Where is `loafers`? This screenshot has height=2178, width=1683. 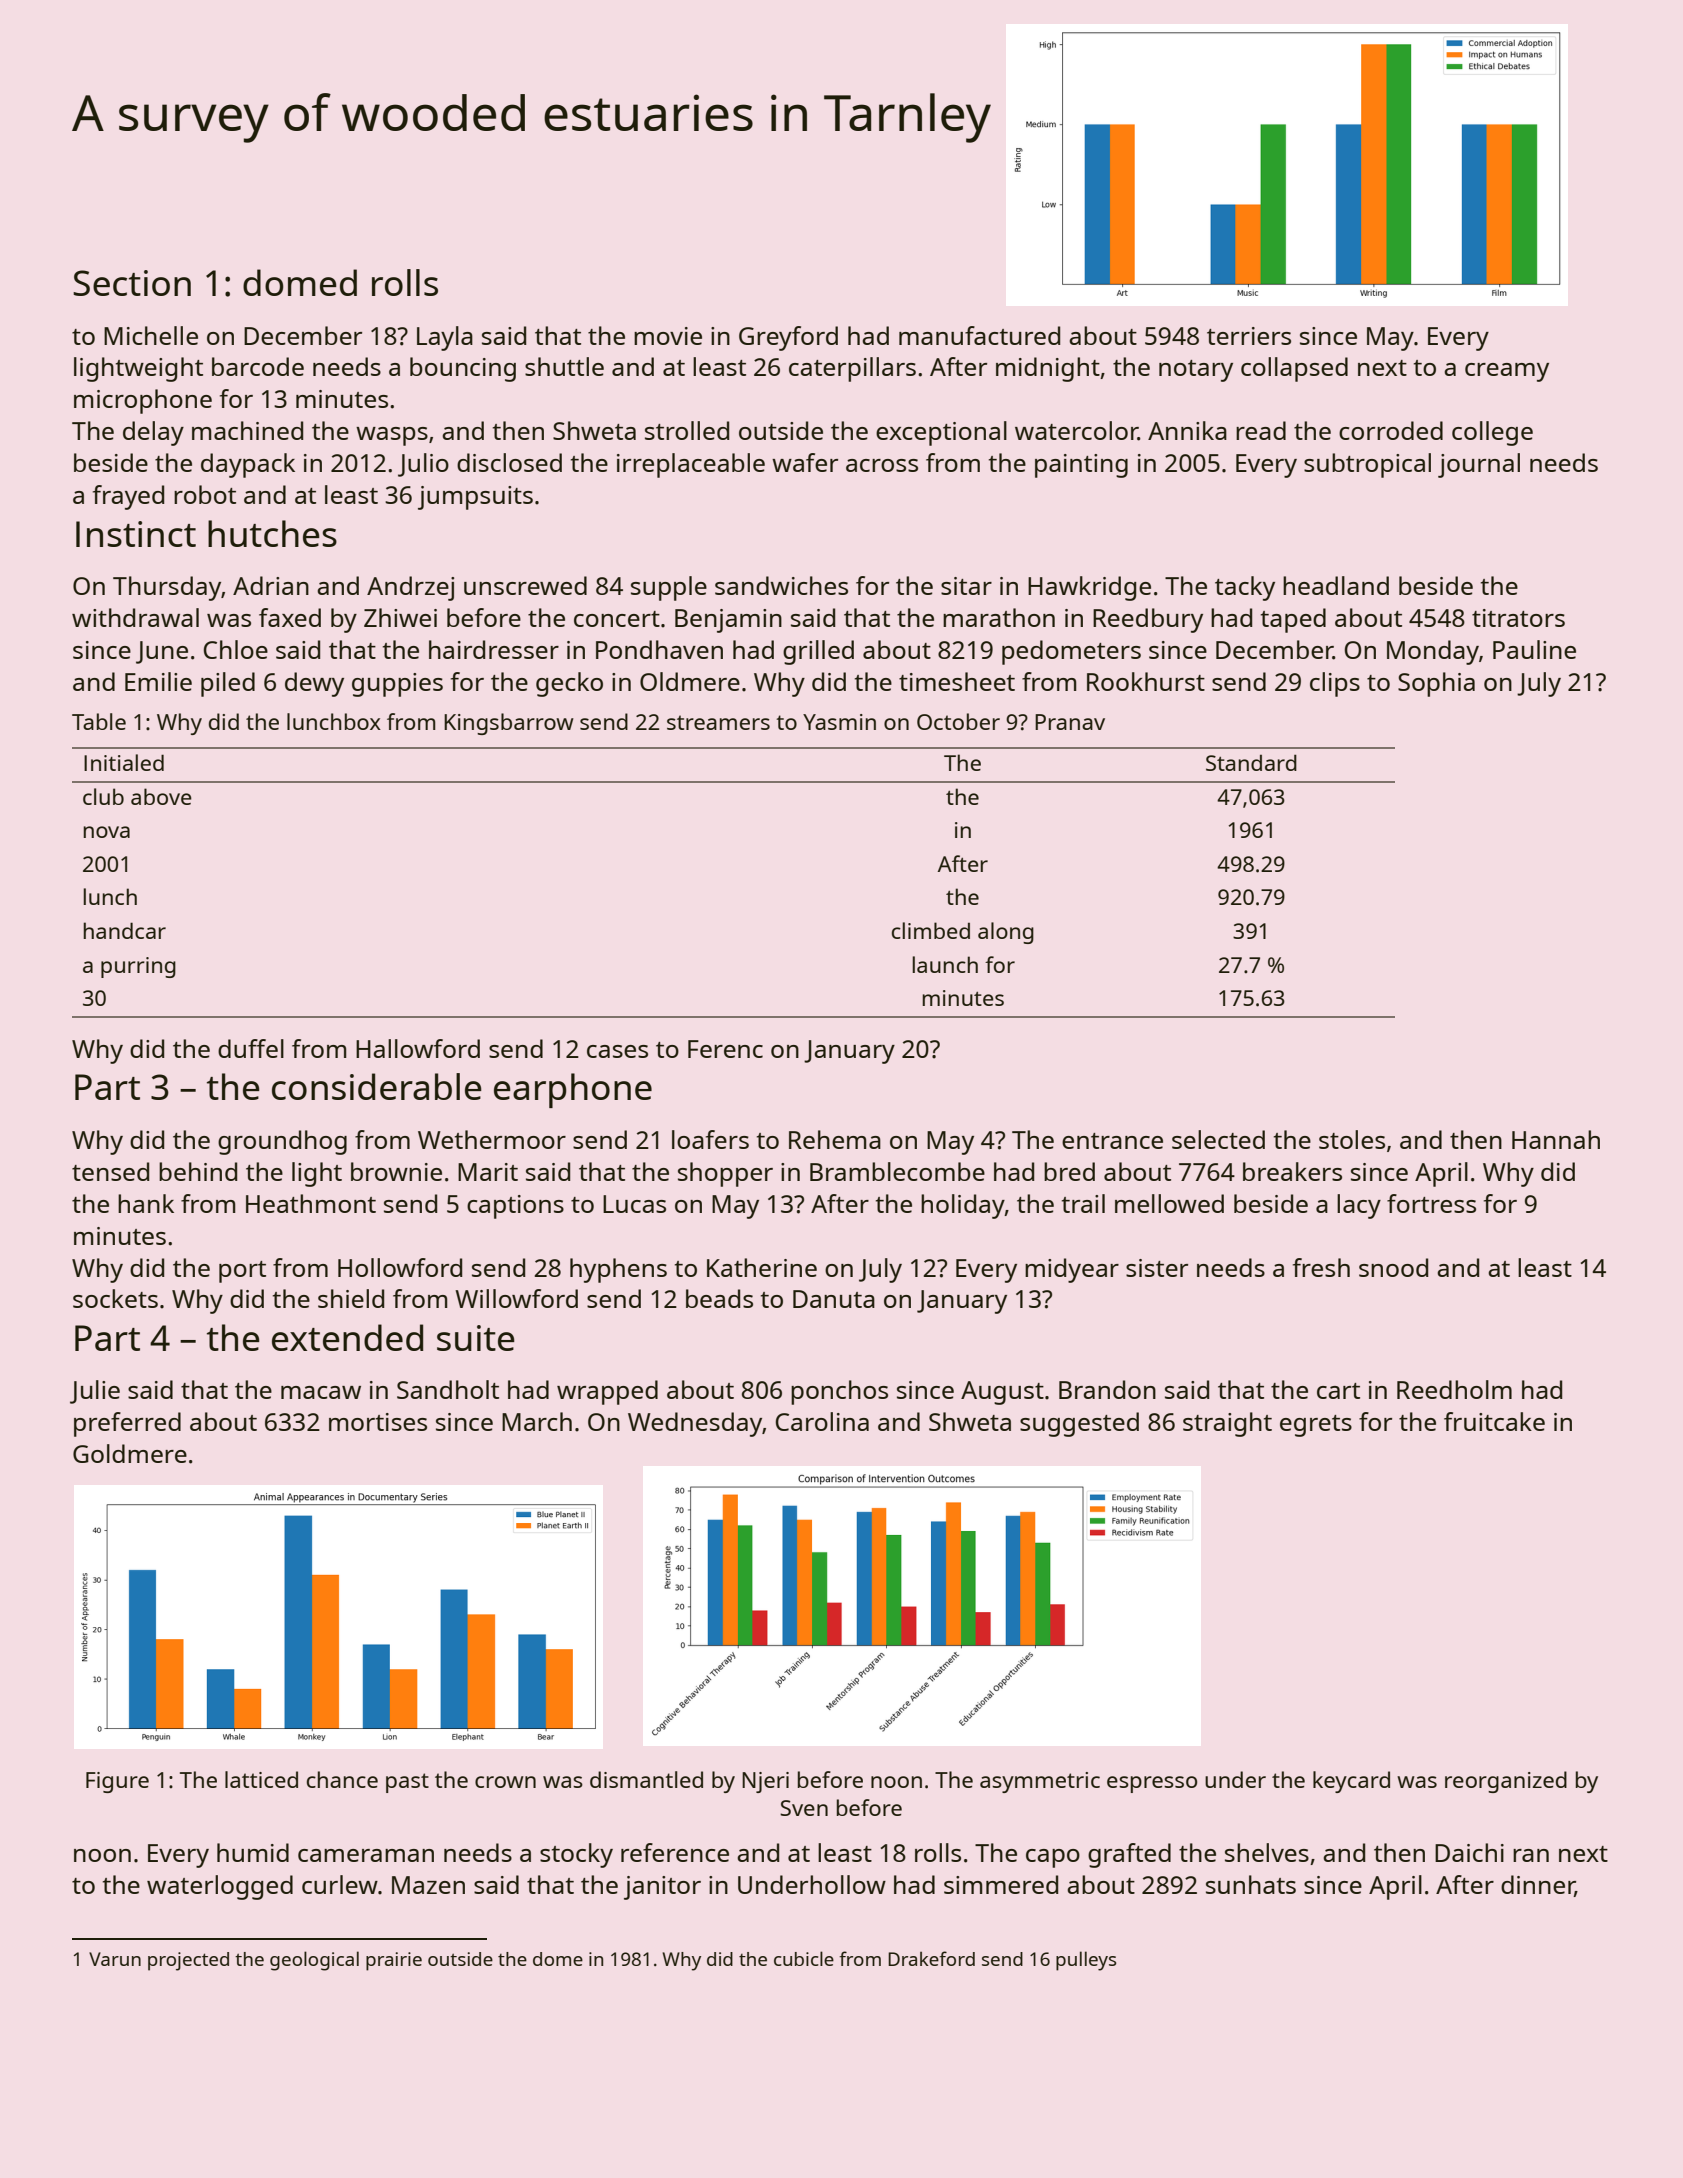
loafers is located at coordinates (710, 1139).
